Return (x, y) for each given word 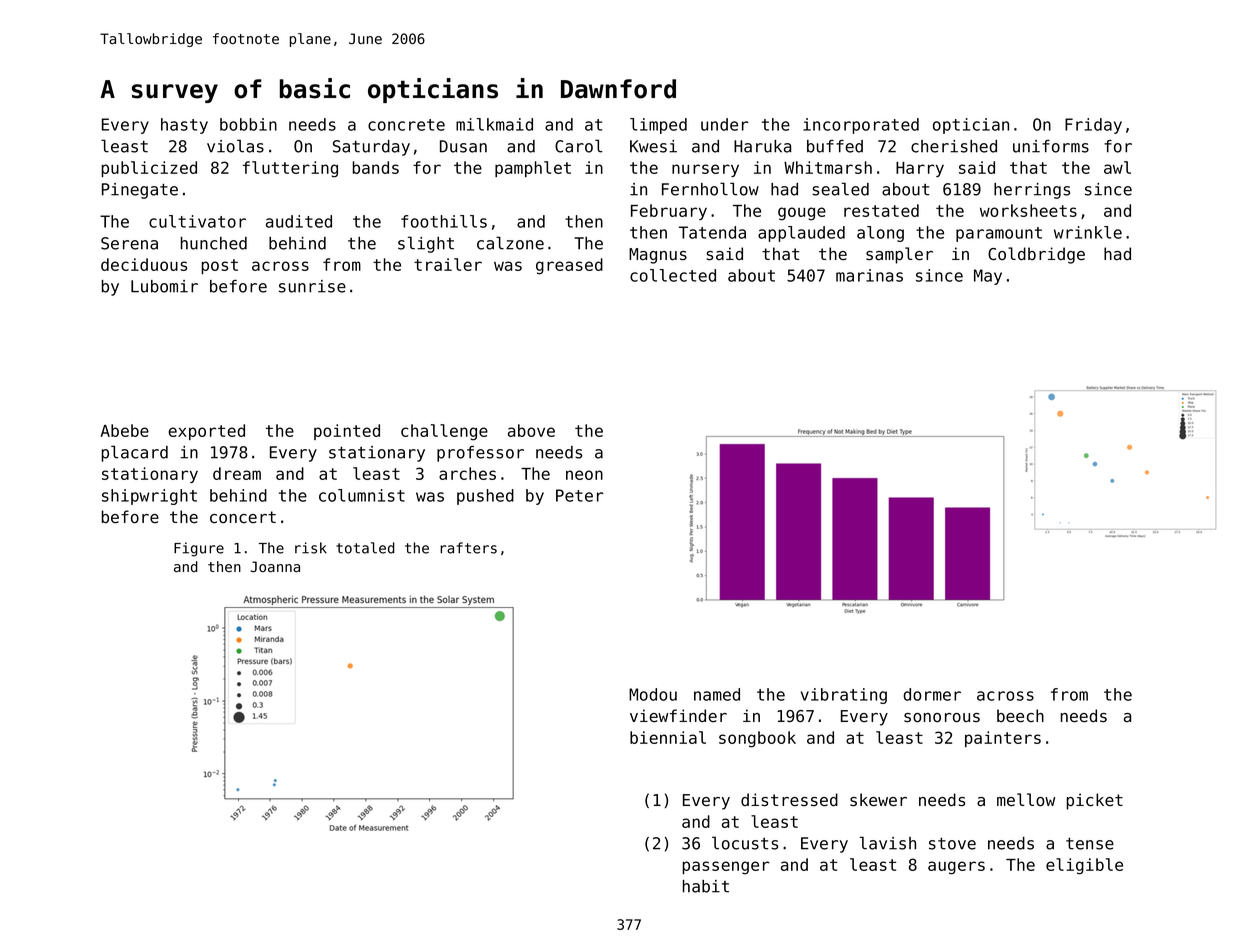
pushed (485, 497)
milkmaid (494, 124)
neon (584, 475)
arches (467, 473)
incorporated (861, 126)
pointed (347, 432)
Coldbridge (1036, 255)
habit (706, 886)
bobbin (248, 124)
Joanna (275, 567)
